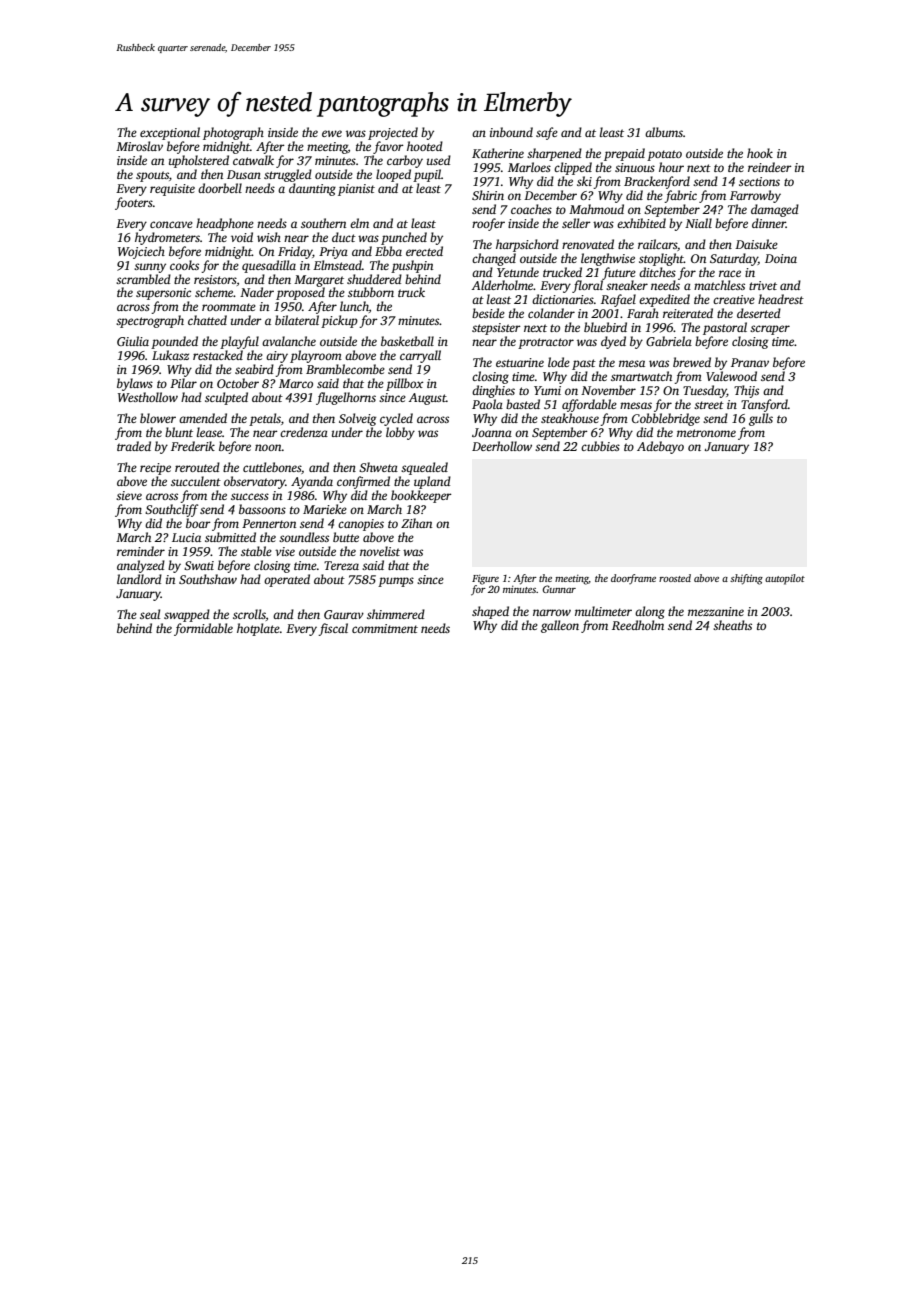 The image size is (924, 1308). I want to click on Adebayo, so click(660, 447).
